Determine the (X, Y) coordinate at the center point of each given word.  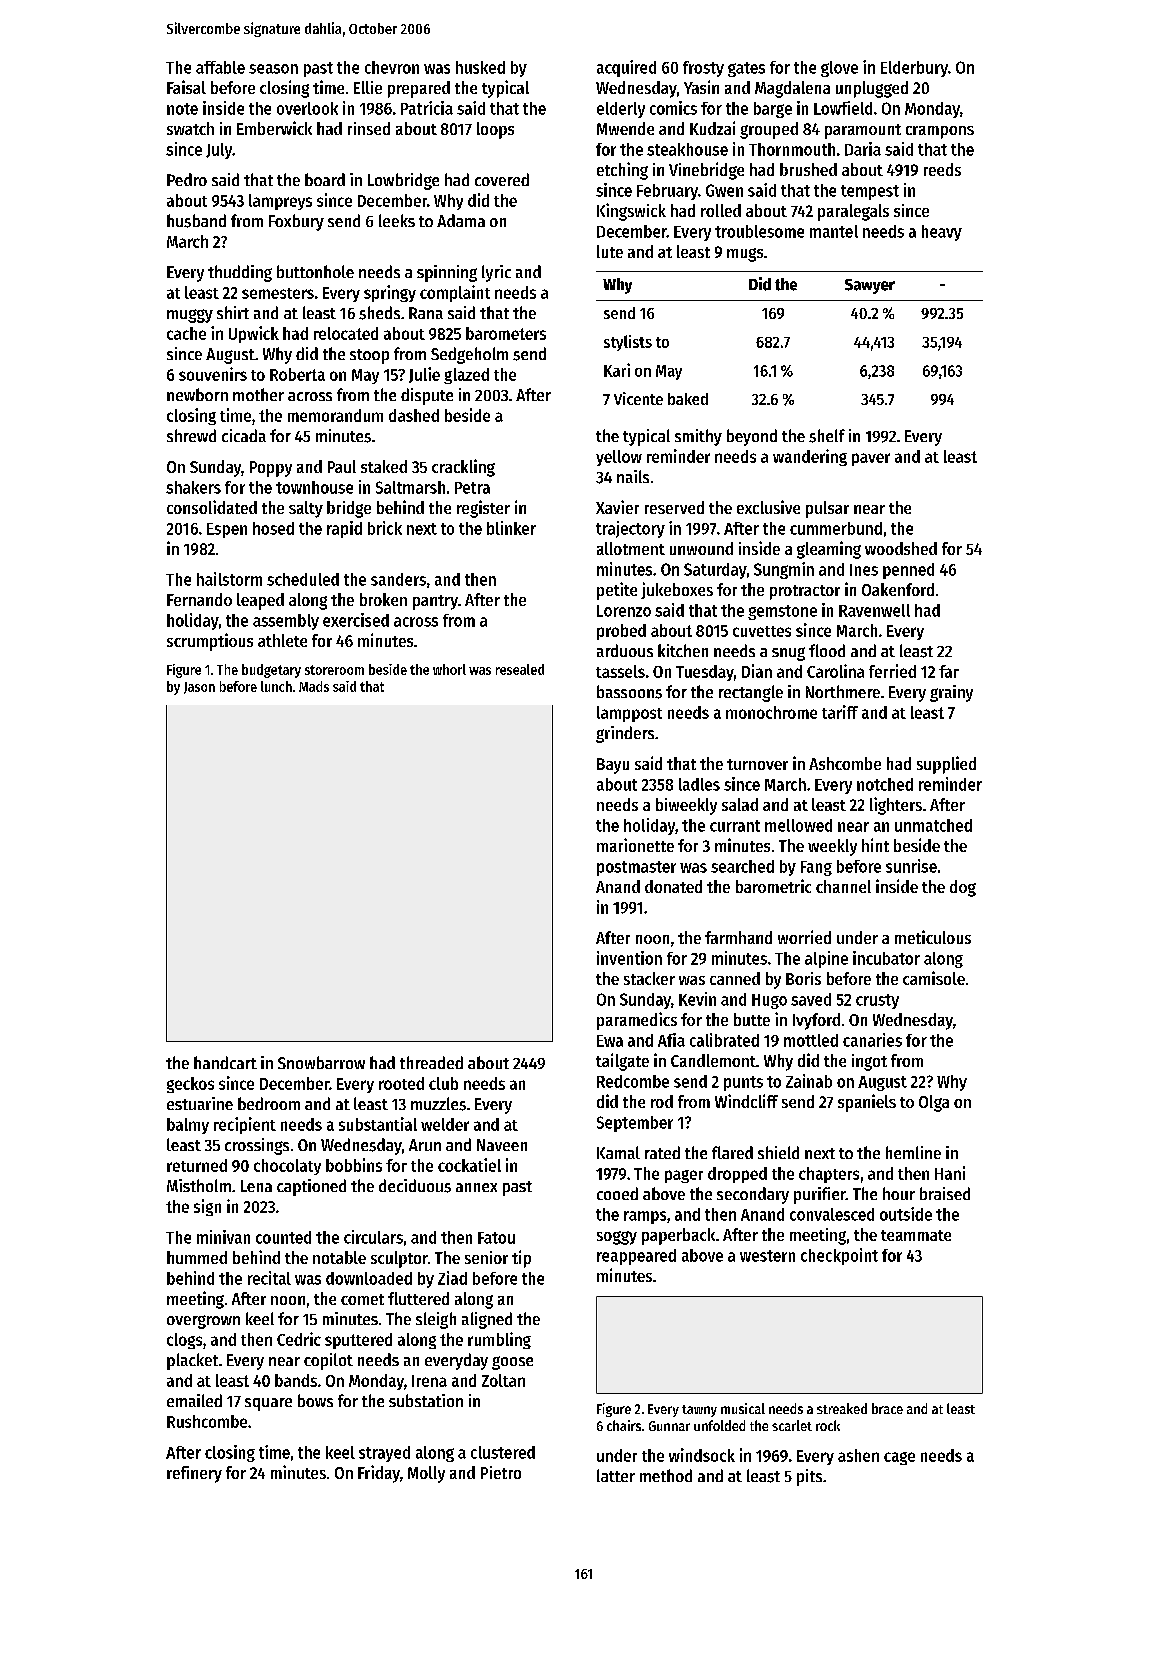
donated (673, 886)
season (273, 69)
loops (495, 130)
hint (875, 845)
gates (746, 69)
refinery (194, 1474)
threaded (431, 1062)
